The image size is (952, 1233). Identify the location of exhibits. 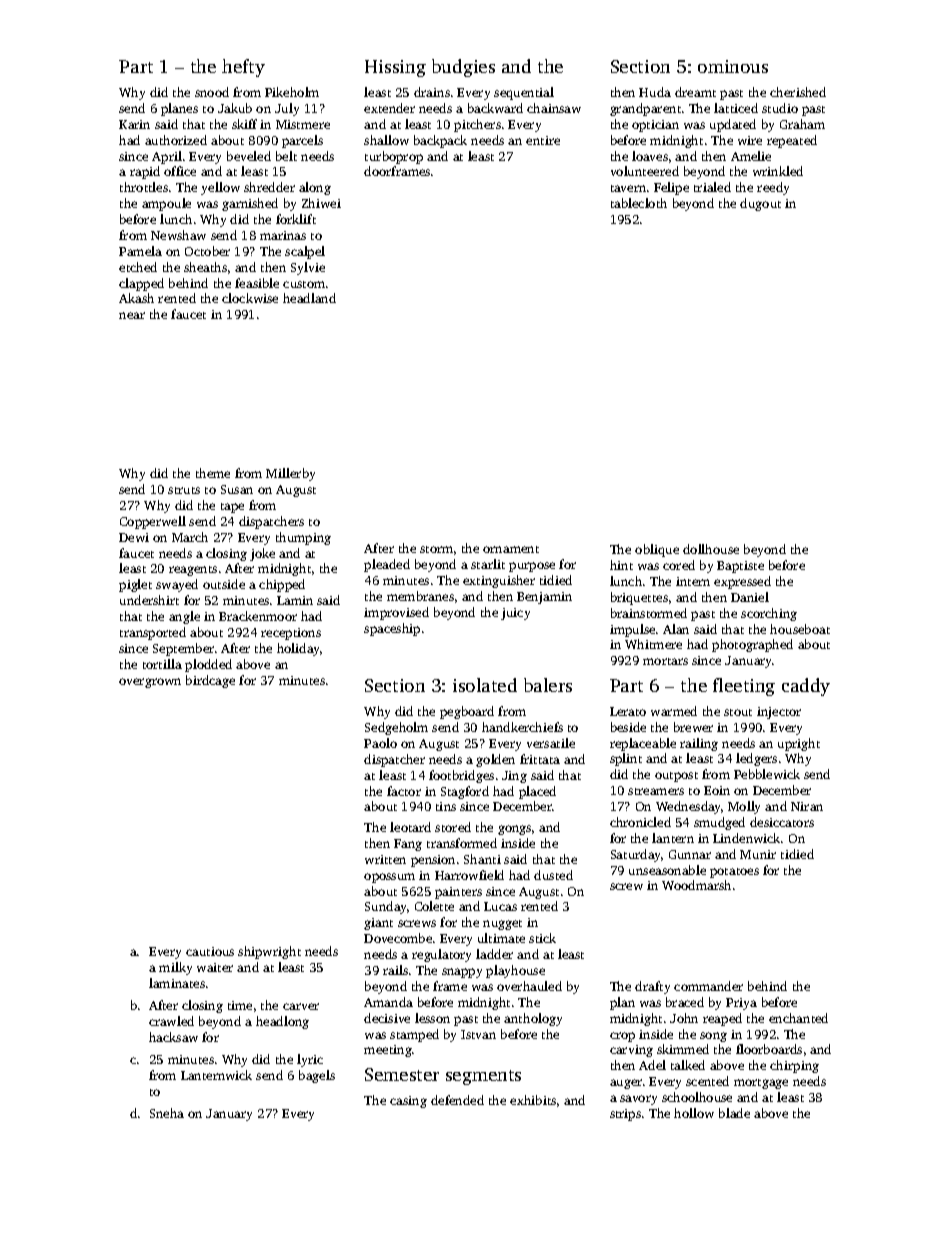
(533, 1100).
